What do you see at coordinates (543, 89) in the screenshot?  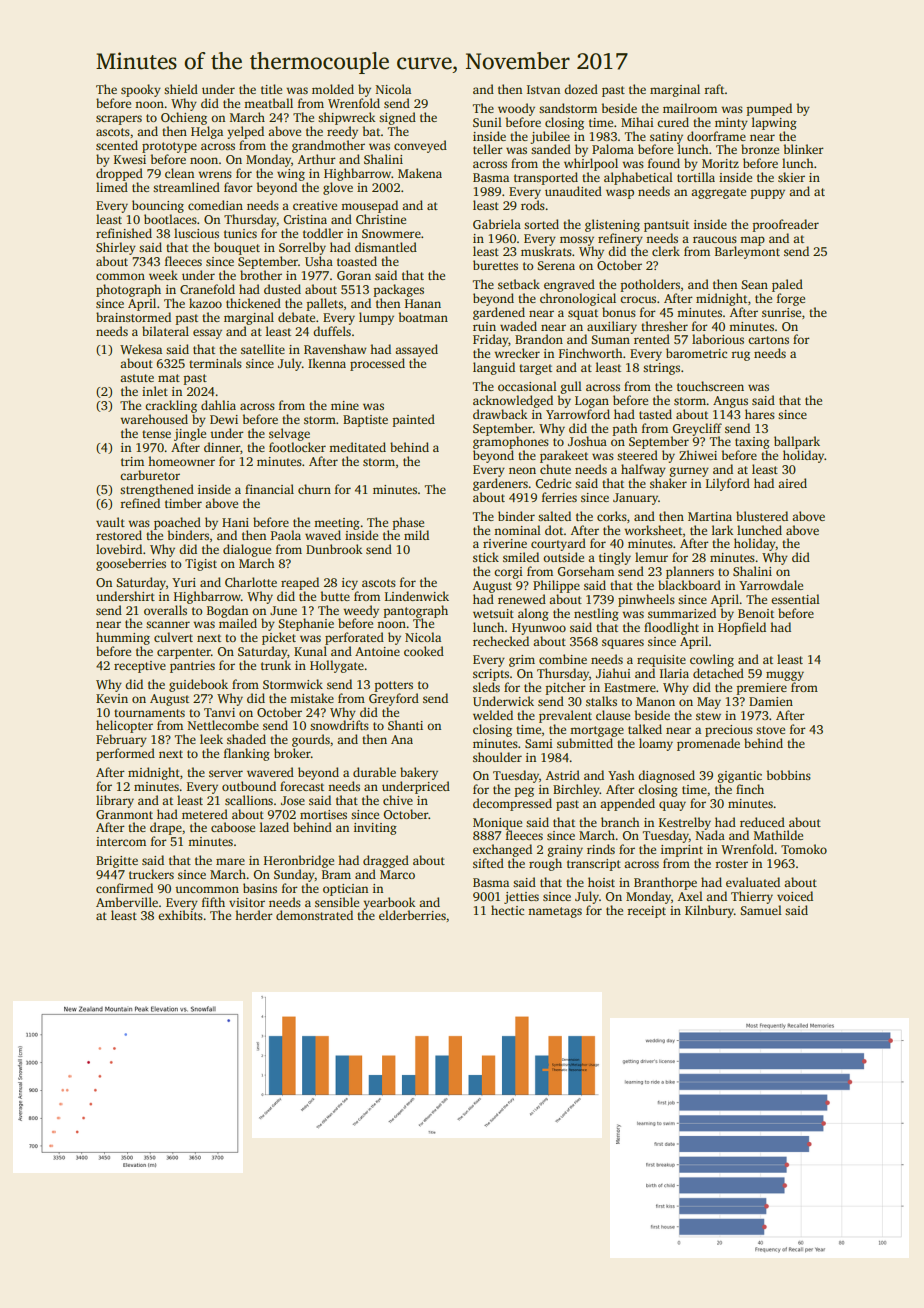 I see `Istvan` at bounding box center [543, 89].
